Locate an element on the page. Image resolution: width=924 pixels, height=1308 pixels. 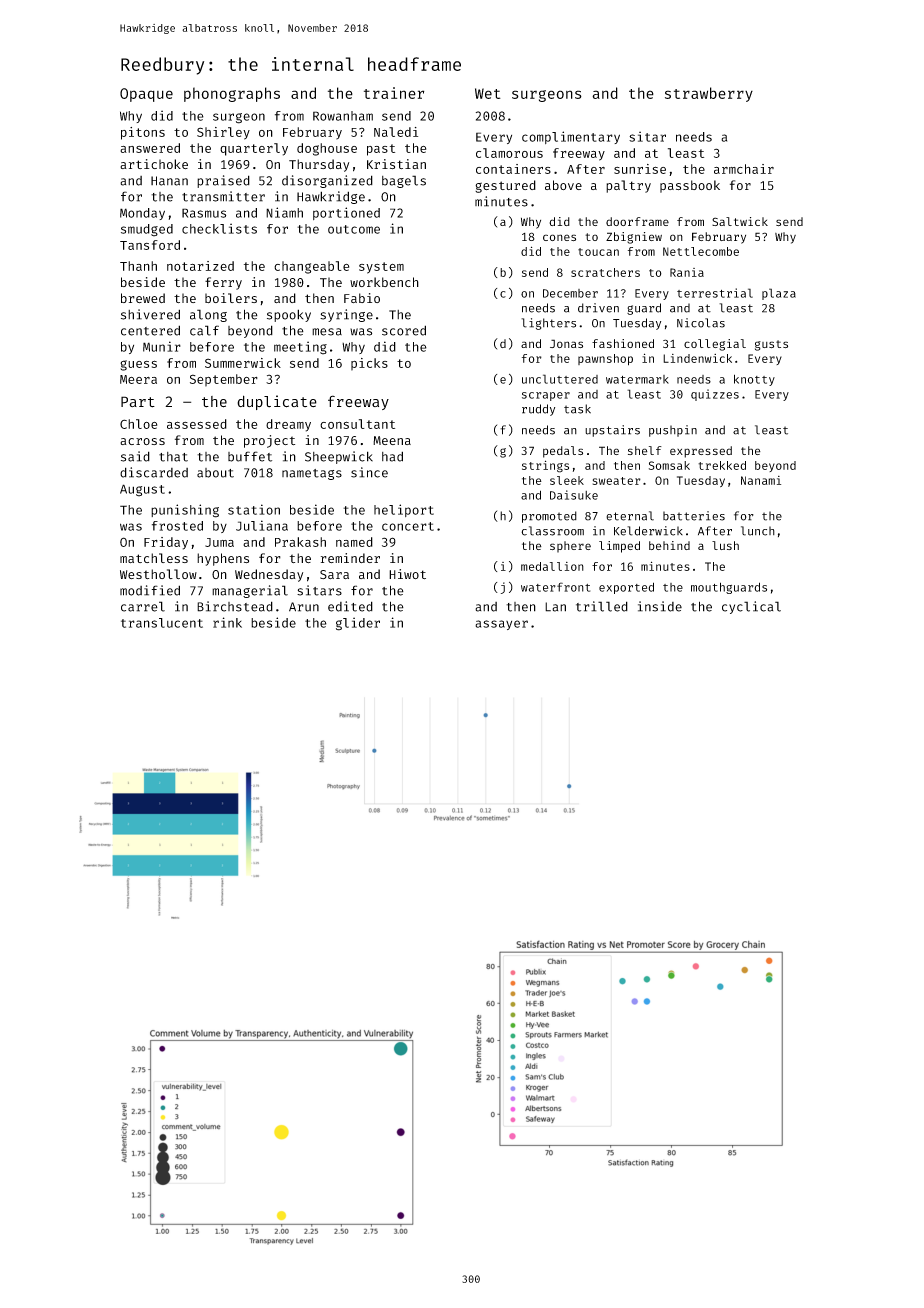
Summerwick is located at coordinates (243, 363).
